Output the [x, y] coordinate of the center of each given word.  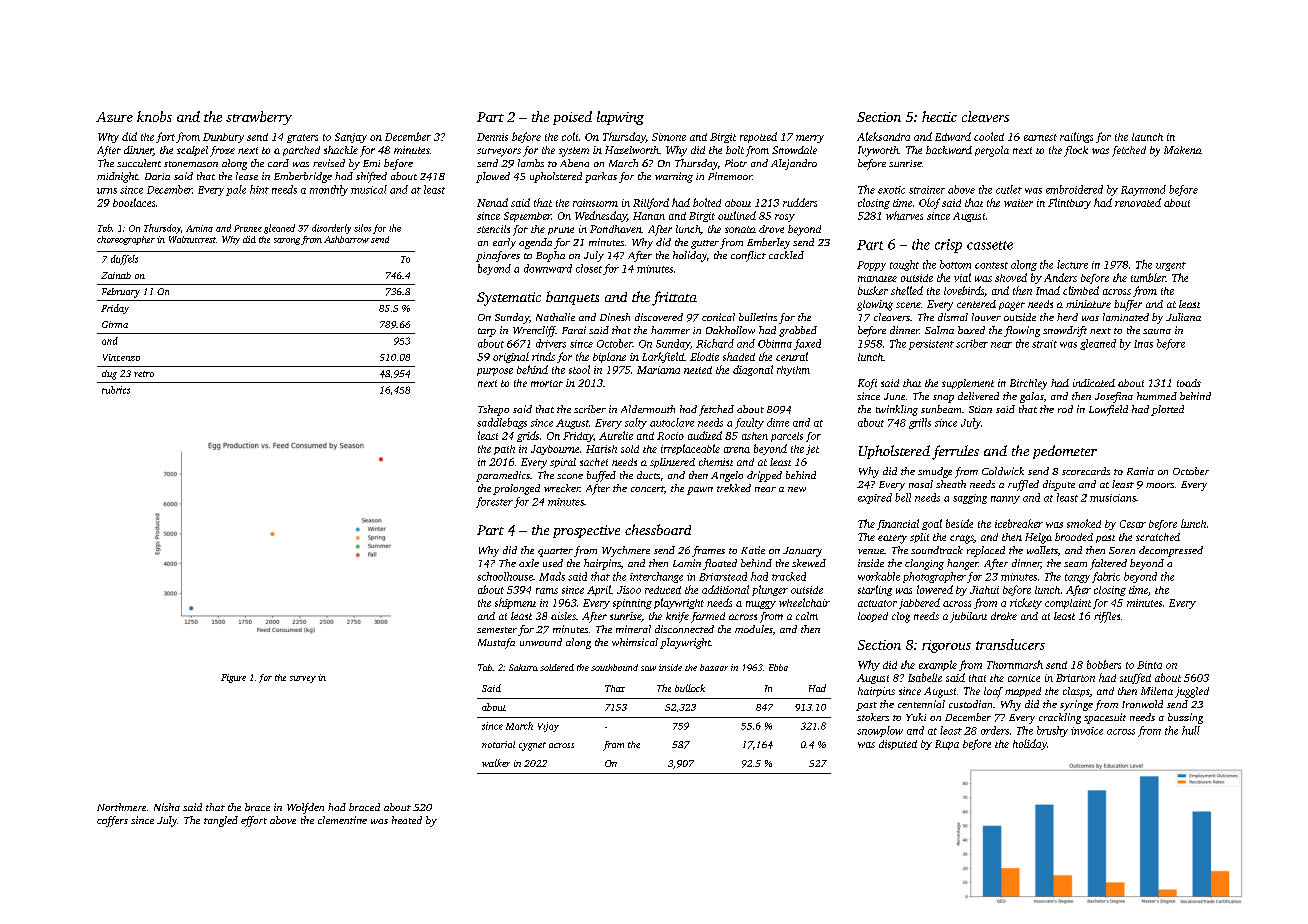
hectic [939, 116]
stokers [873, 717]
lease [247, 176]
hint [259, 189]
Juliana [1183, 317]
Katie [753, 550]
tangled [221, 821]
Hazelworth [632, 150]
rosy [785, 218]
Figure [233, 678]
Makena [1183, 150]
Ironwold [1142, 704]
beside [959, 523]
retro [144, 374]
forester [494, 502]
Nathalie [555, 317]
